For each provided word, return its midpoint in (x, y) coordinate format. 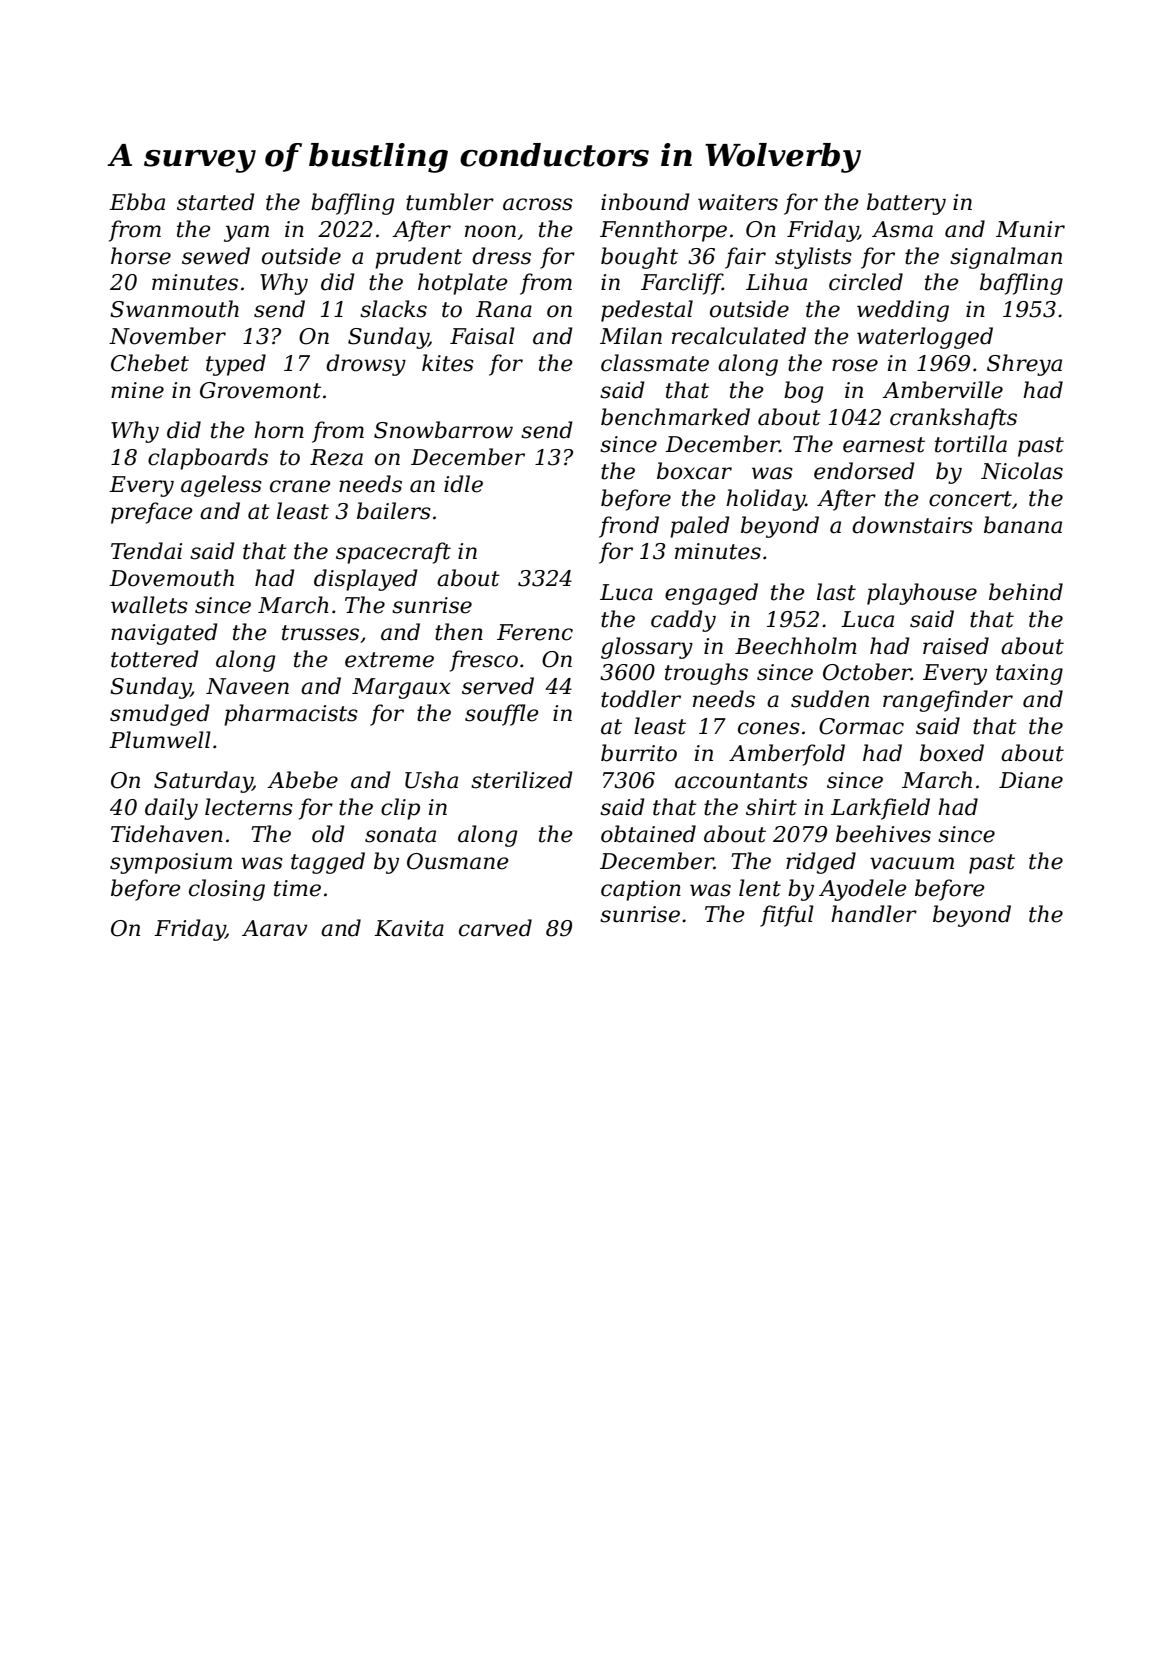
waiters (738, 202)
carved (495, 928)
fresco (484, 661)
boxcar (694, 471)
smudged (160, 715)
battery (906, 204)
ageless (221, 486)
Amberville (942, 390)
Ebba (137, 202)
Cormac (861, 726)
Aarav (274, 928)
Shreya (1024, 365)
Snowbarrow (443, 430)
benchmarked (675, 417)
